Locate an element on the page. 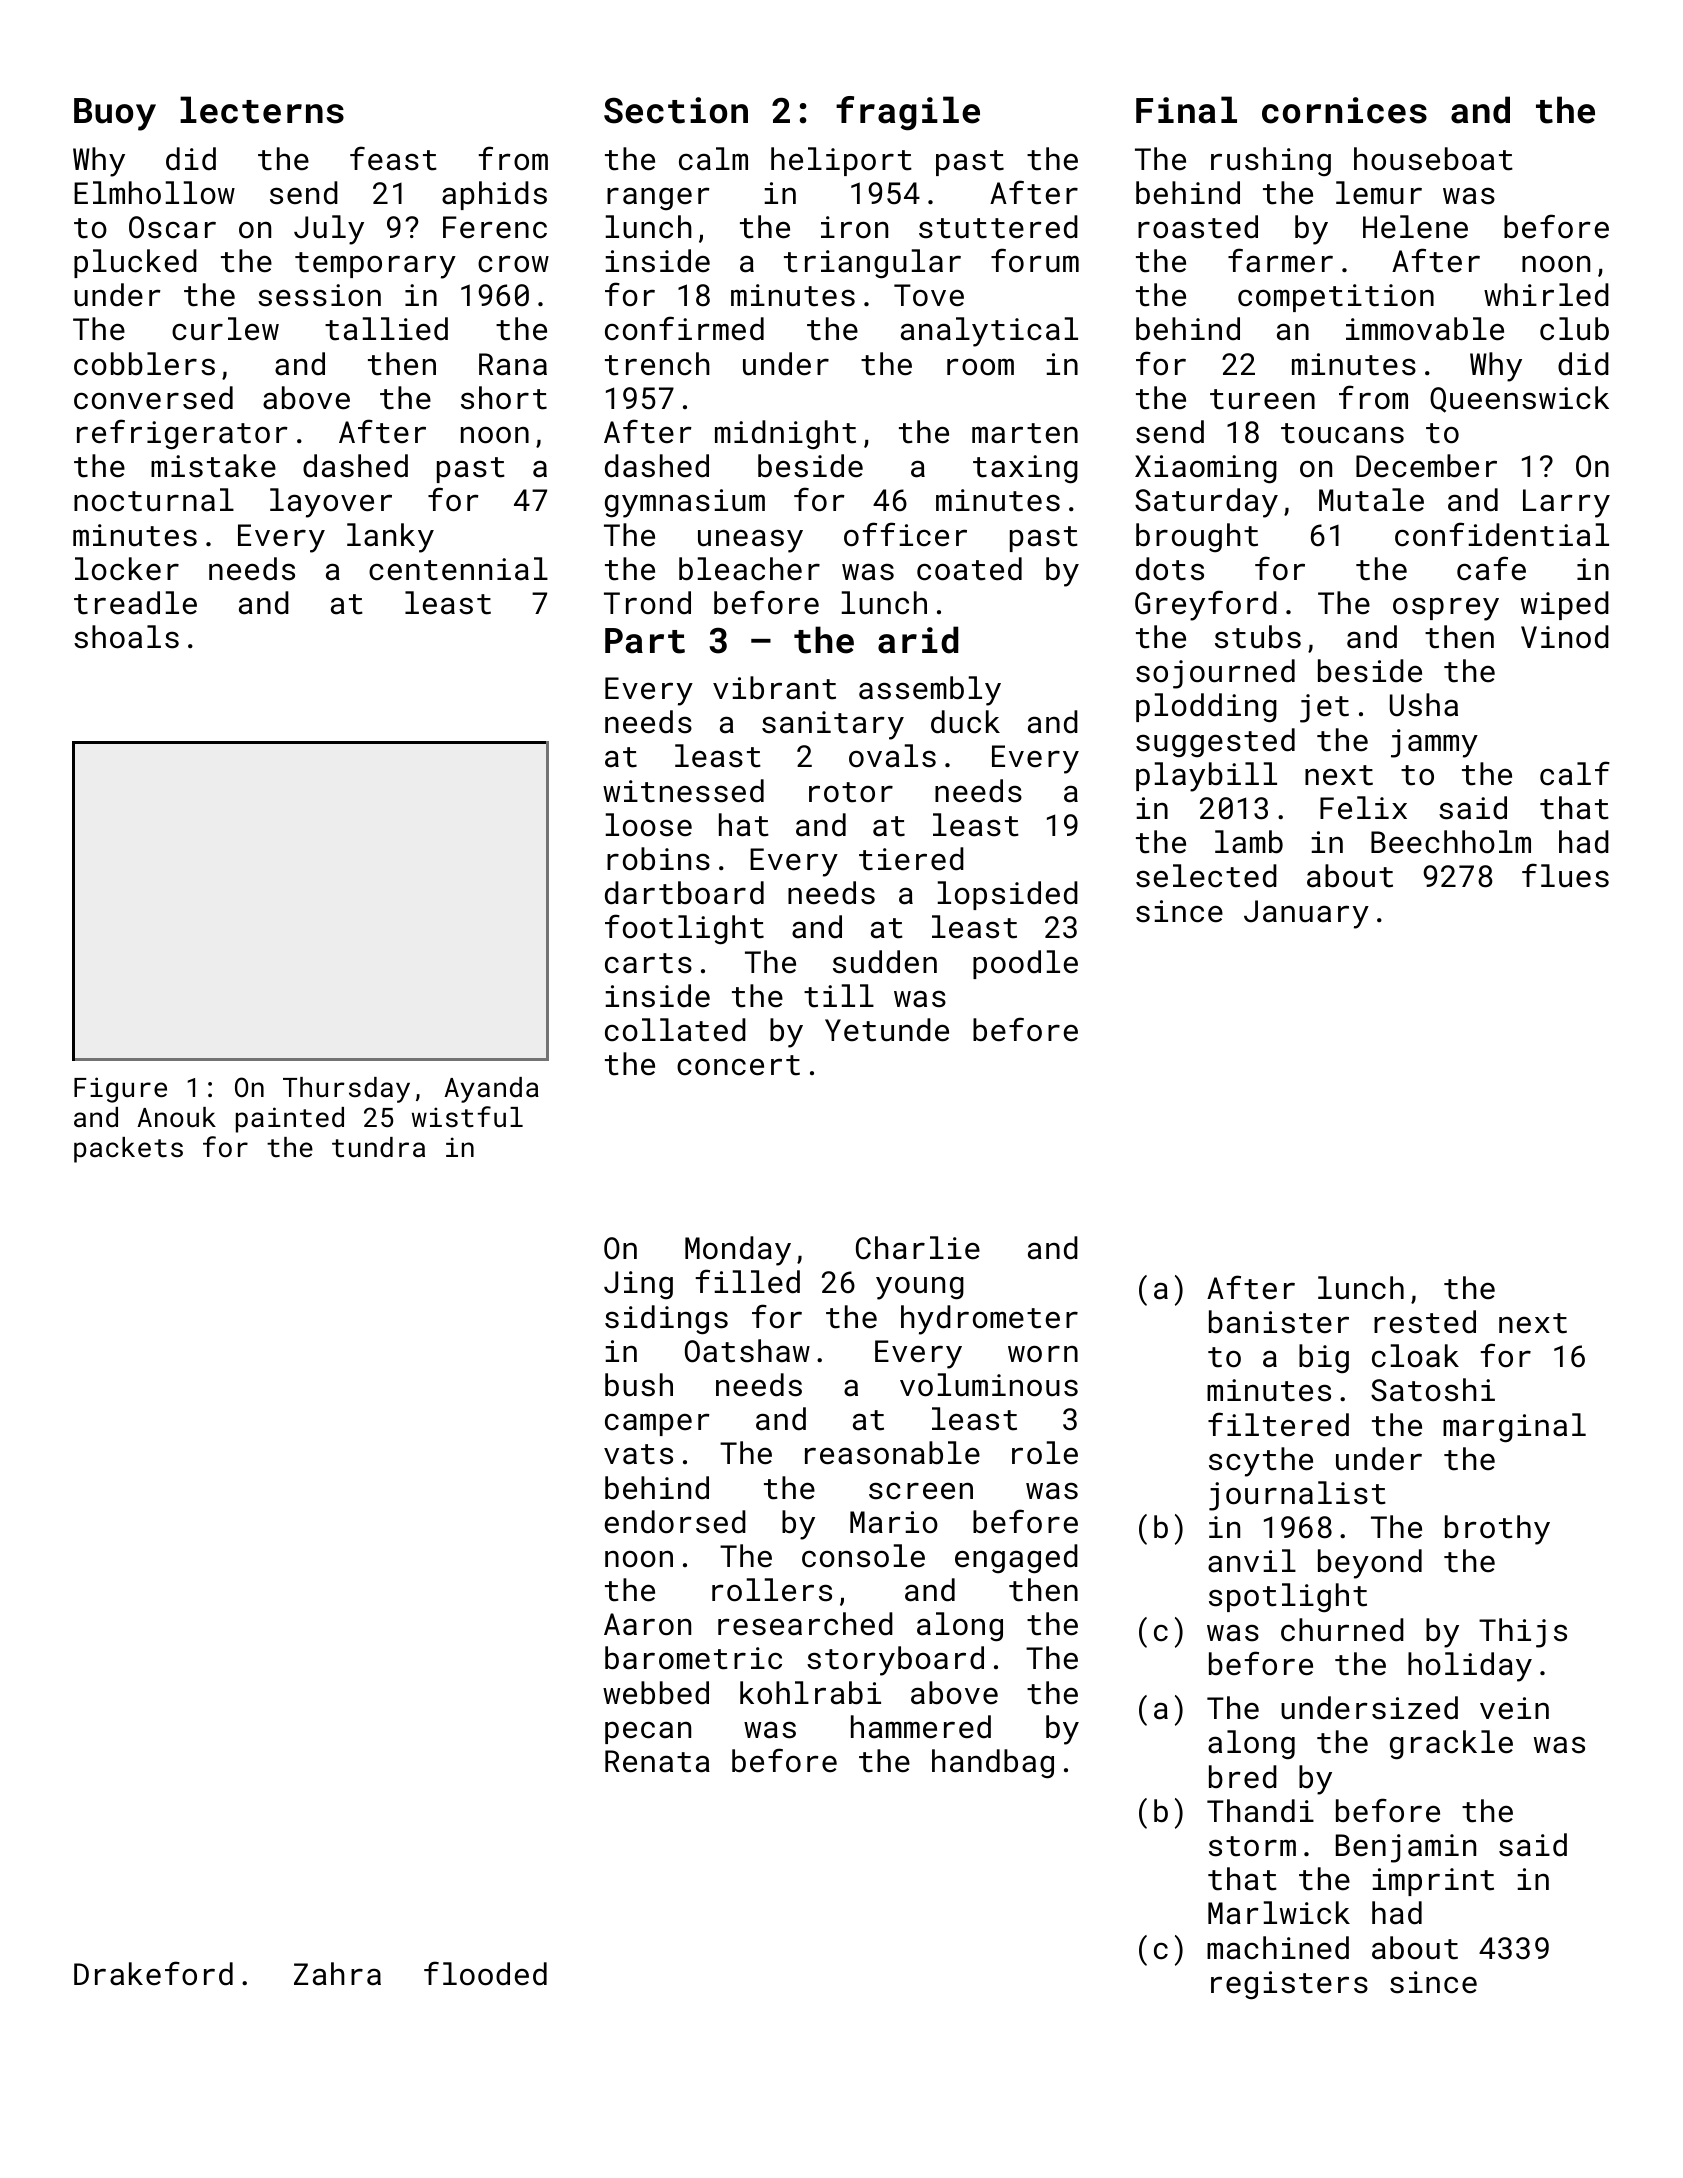 The image size is (1683, 2178). flooded is located at coordinates (485, 1973).
